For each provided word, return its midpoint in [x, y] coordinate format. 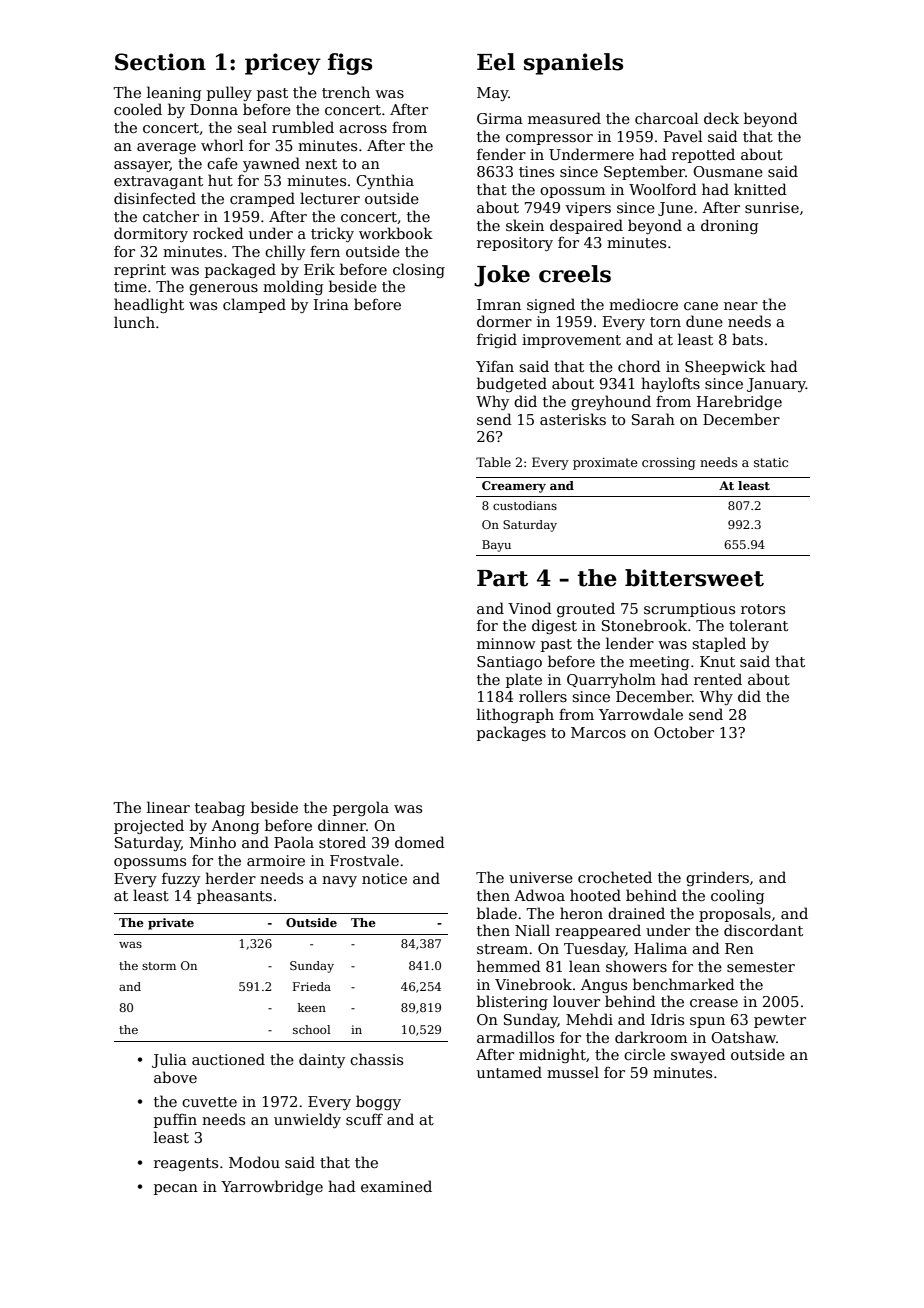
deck [721, 118]
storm [159, 966]
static [771, 462]
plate [524, 680]
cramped [262, 199]
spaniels [573, 64]
